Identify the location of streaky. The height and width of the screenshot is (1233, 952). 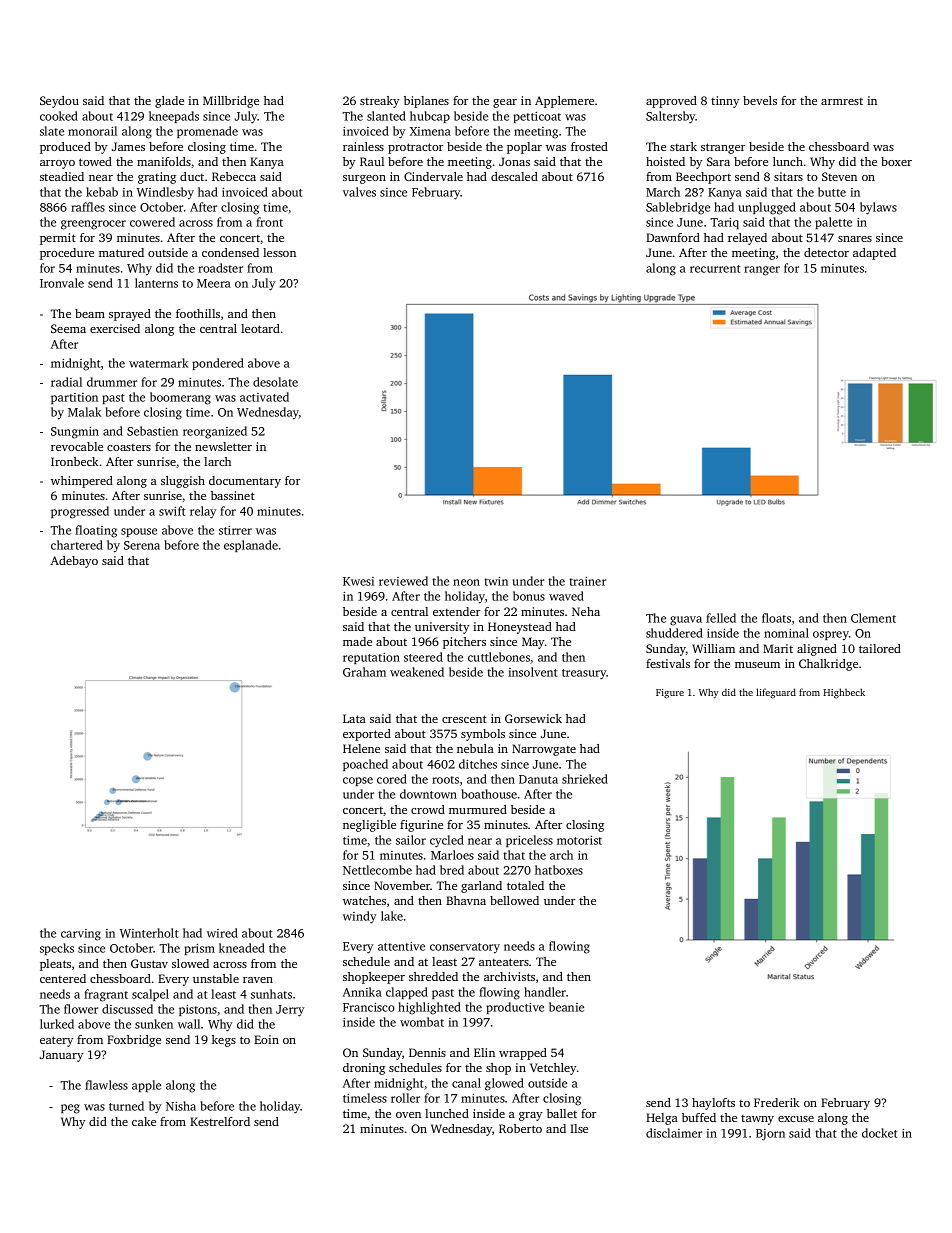
(379, 102).
